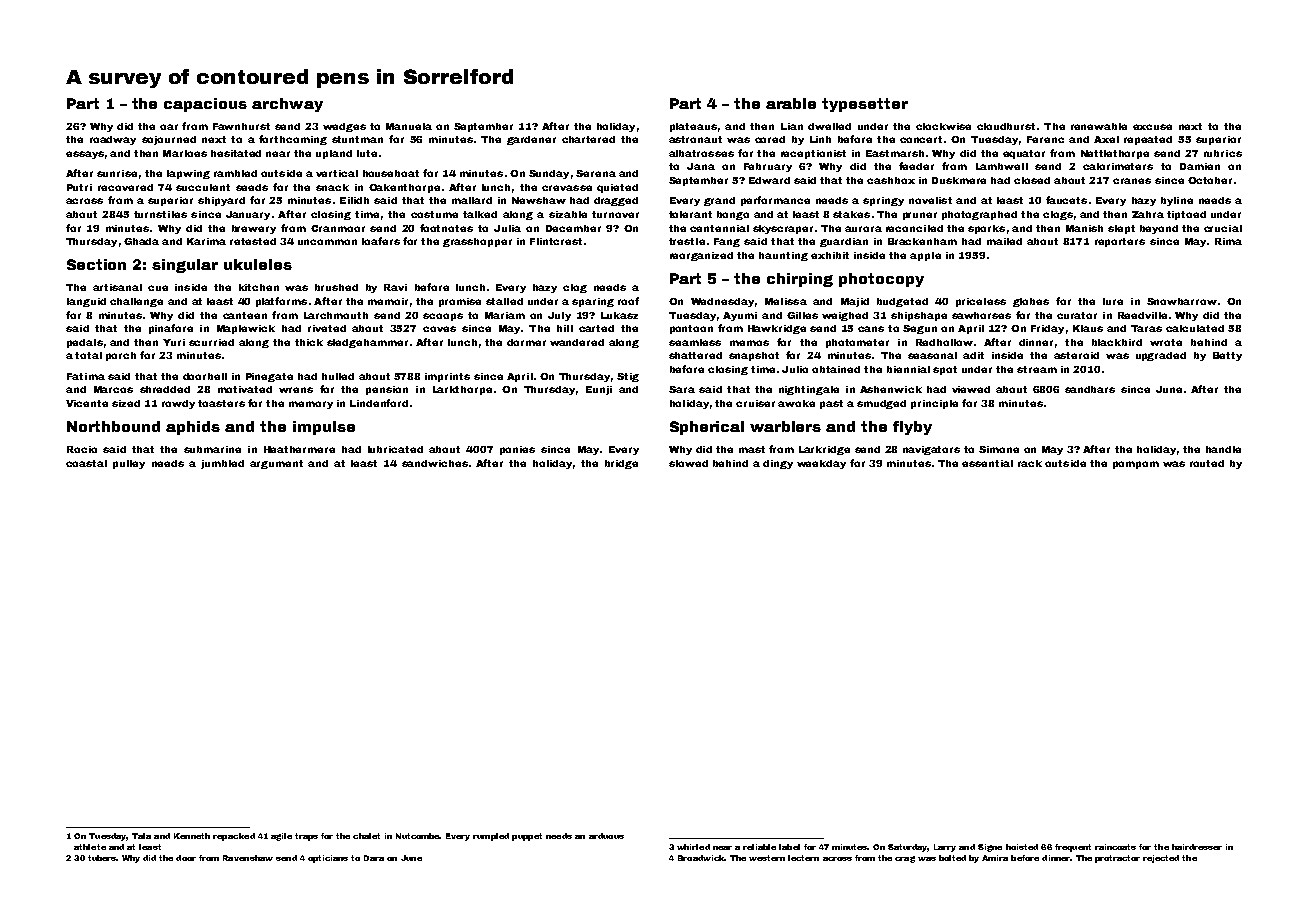 The image size is (1308, 924). Describe the element at coordinates (865, 105) in the screenshot. I see `typesetter` at that location.
